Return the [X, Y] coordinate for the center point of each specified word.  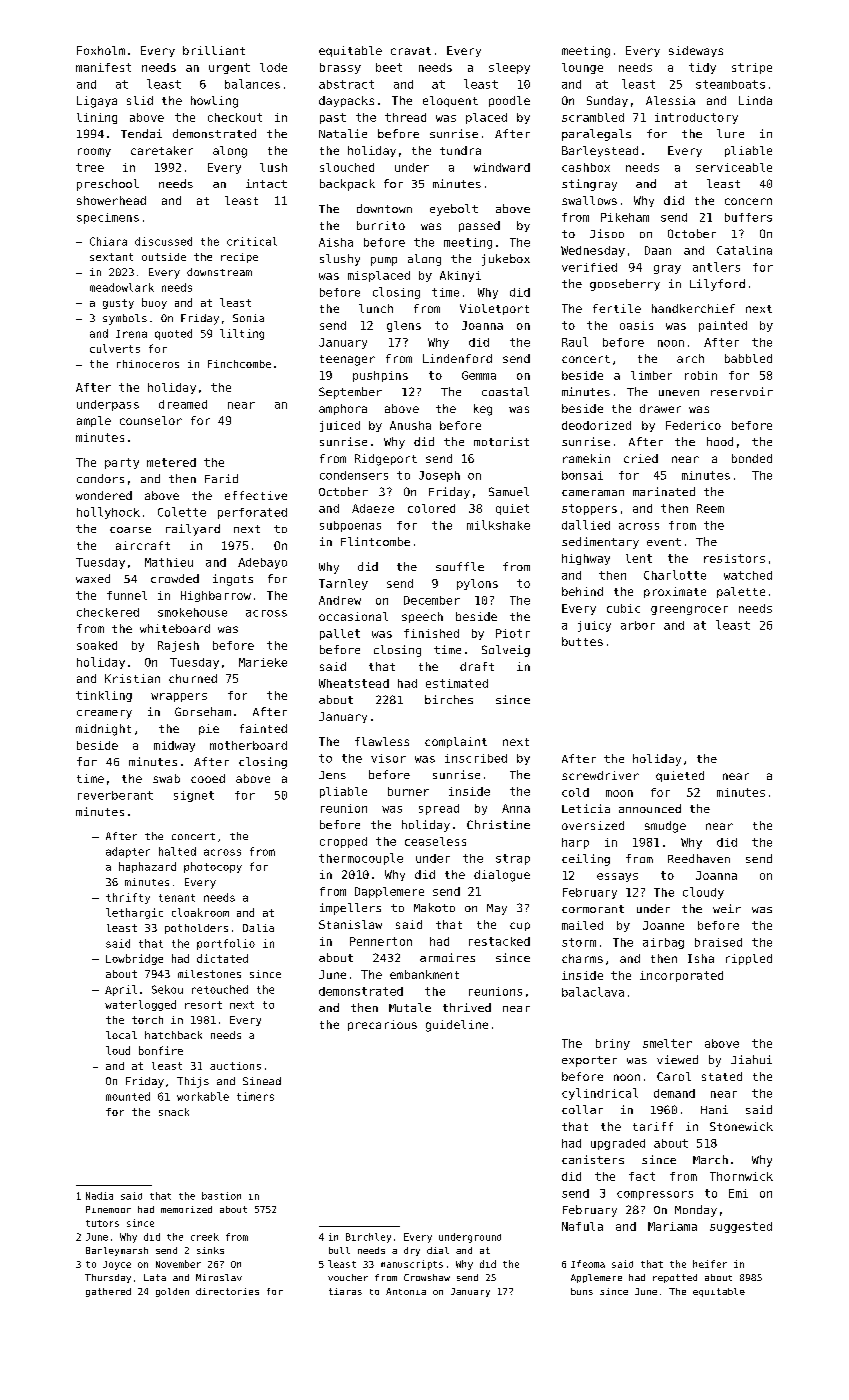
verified [589, 267]
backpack [347, 185]
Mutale [410, 1007]
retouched [220, 989]
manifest [103, 67]
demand [674, 1093]
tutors [102, 1223]
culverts [115, 348]
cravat [411, 51]
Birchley [368, 1238]
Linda [755, 100]
